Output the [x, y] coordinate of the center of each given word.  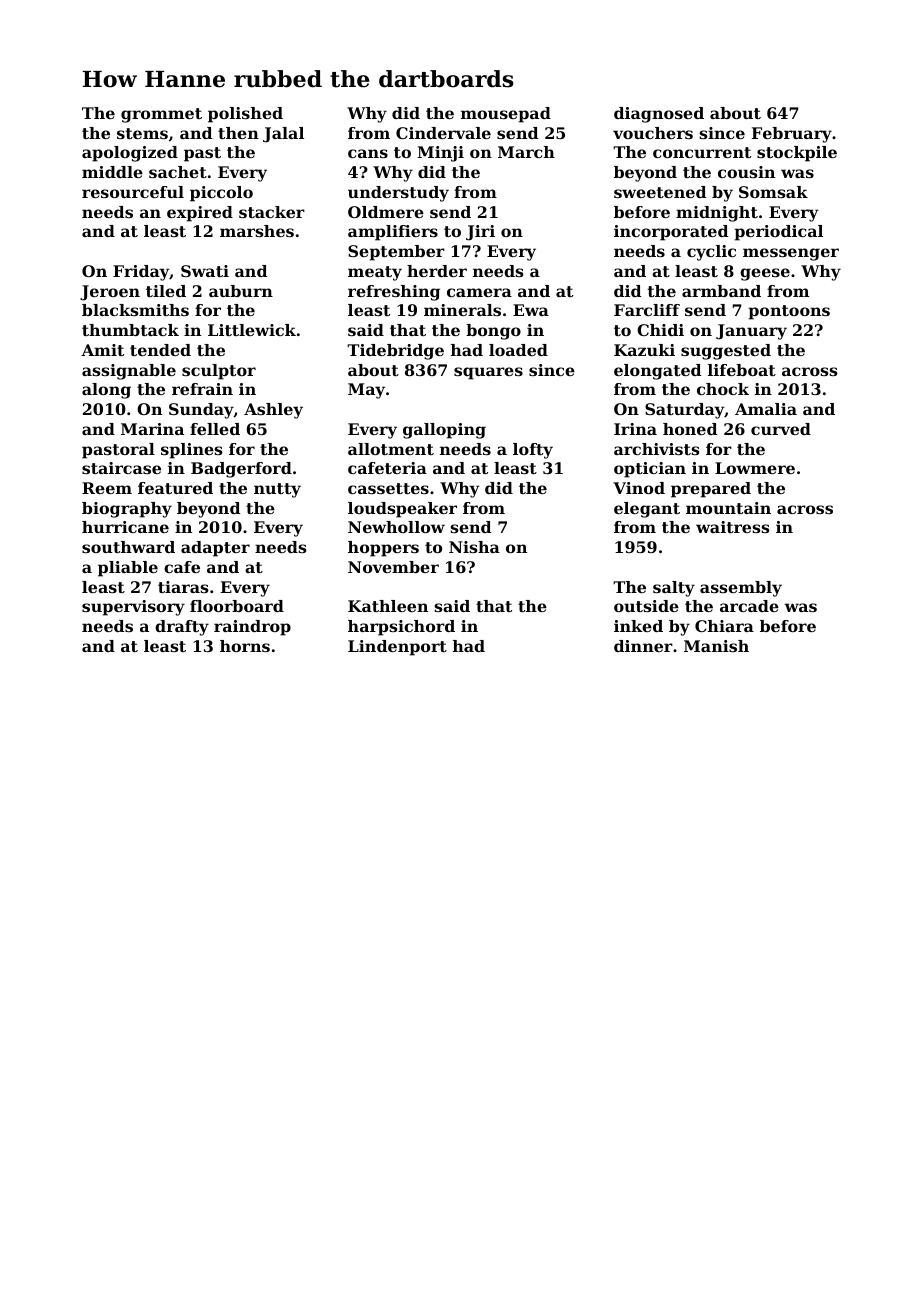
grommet [161, 115]
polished [245, 115]
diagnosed [659, 115]
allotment [391, 449]
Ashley [273, 411]
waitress [733, 527]
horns [245, 646]
